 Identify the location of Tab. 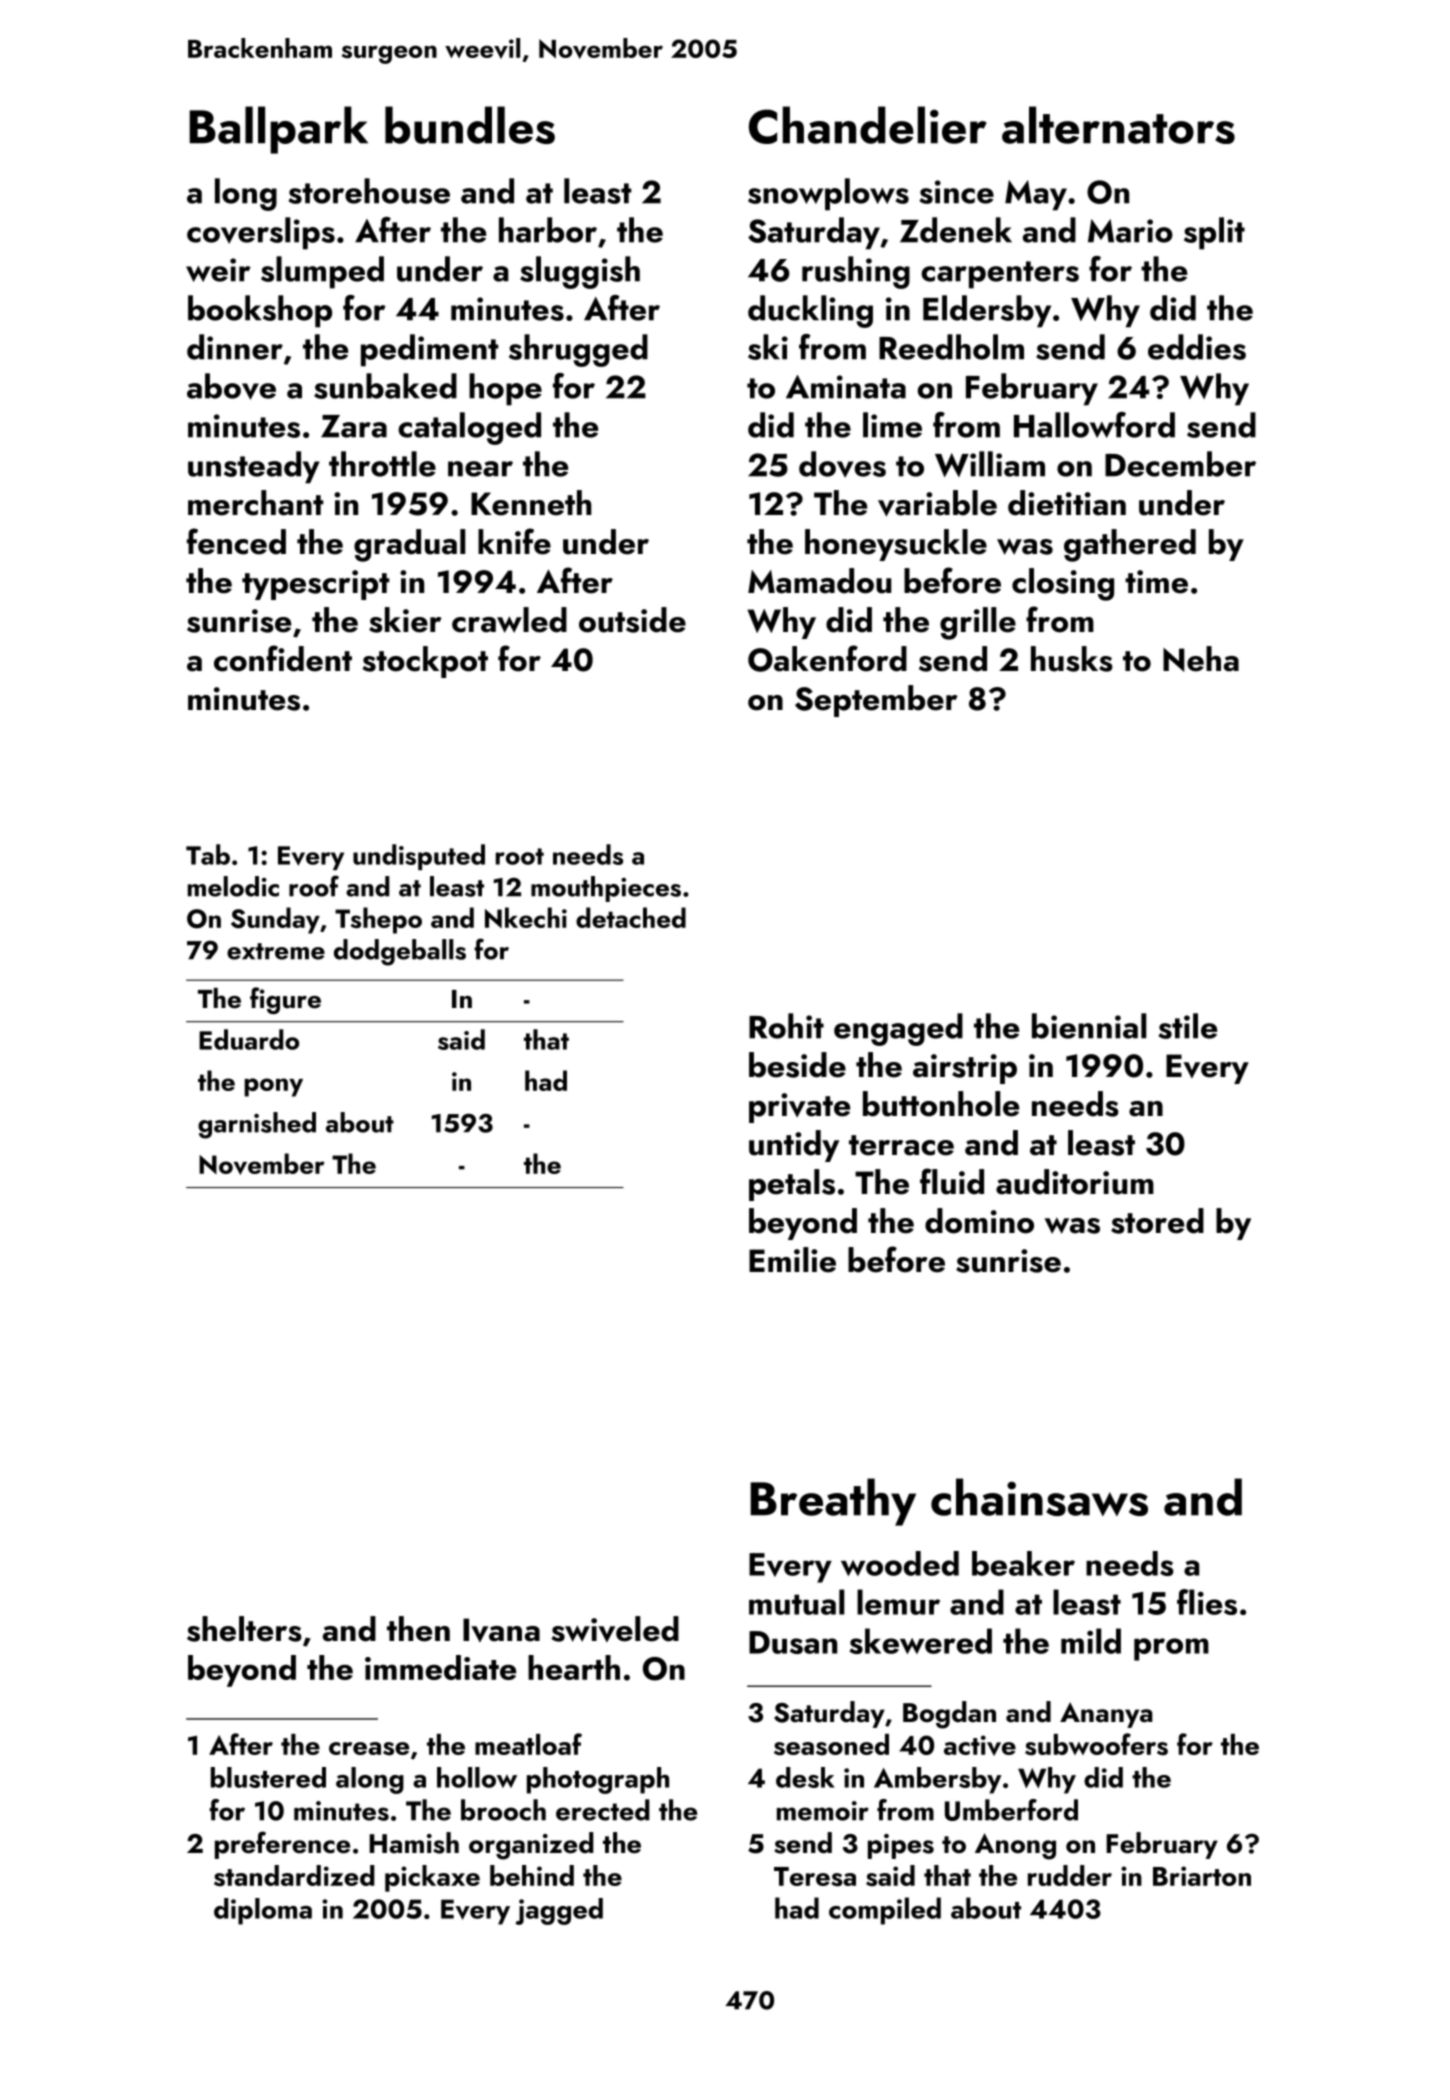
(208, 854).
